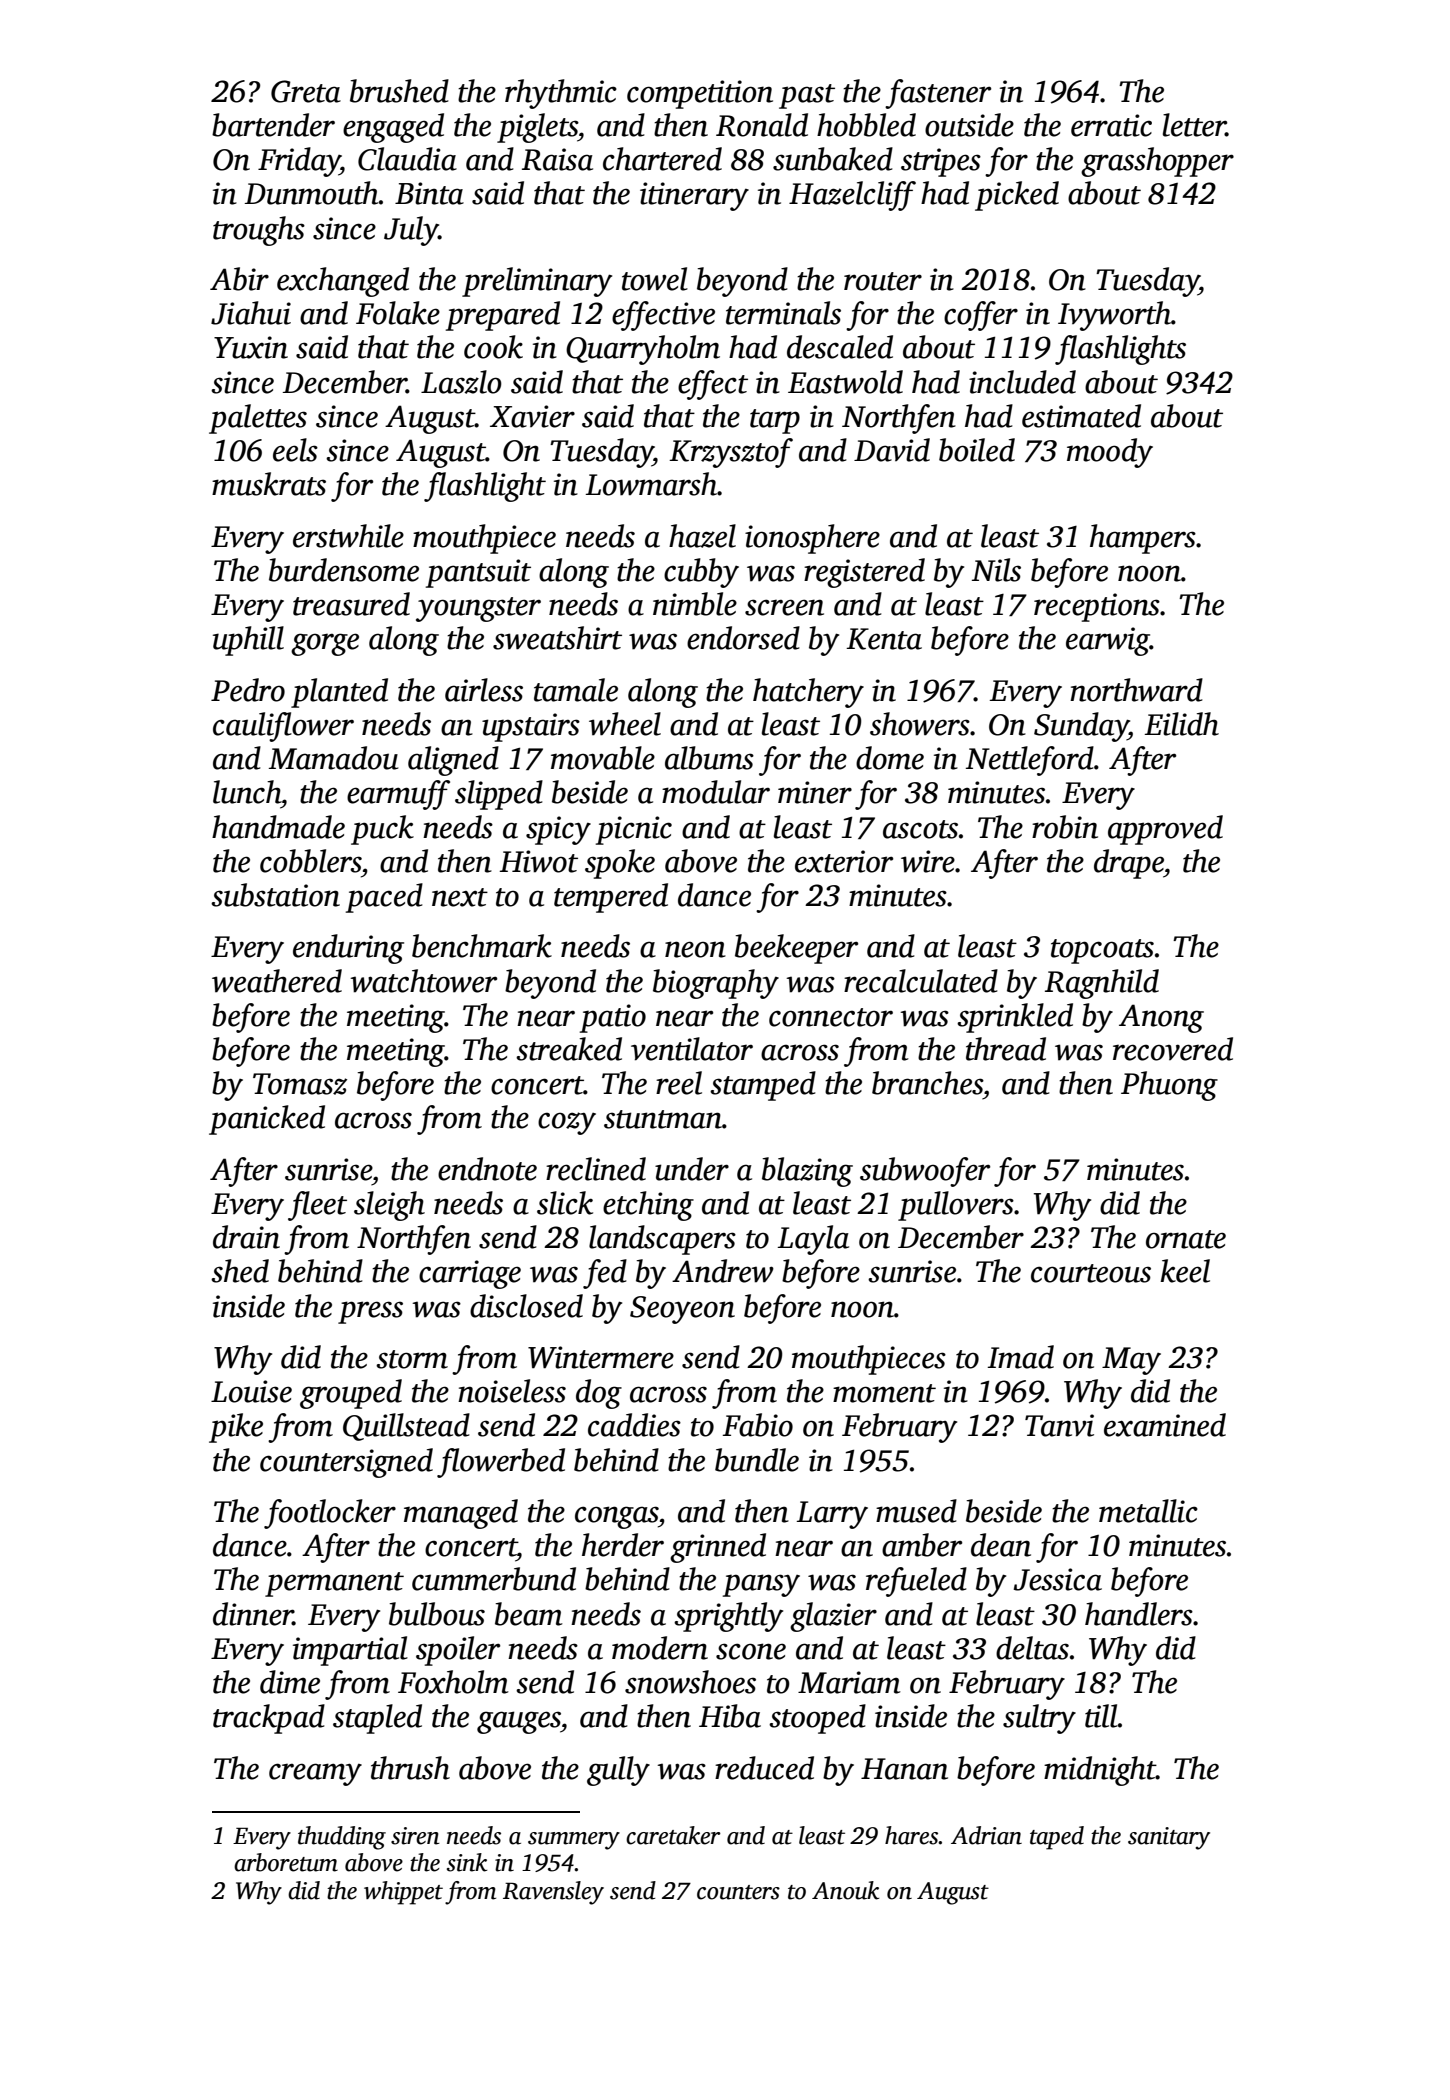 Image resolution: width=1450 pixels, height=2100 pixels. What do you see at coordinates (286, 1862) in the document?
I see `arboretum` at bounding box center [286, 1862].
